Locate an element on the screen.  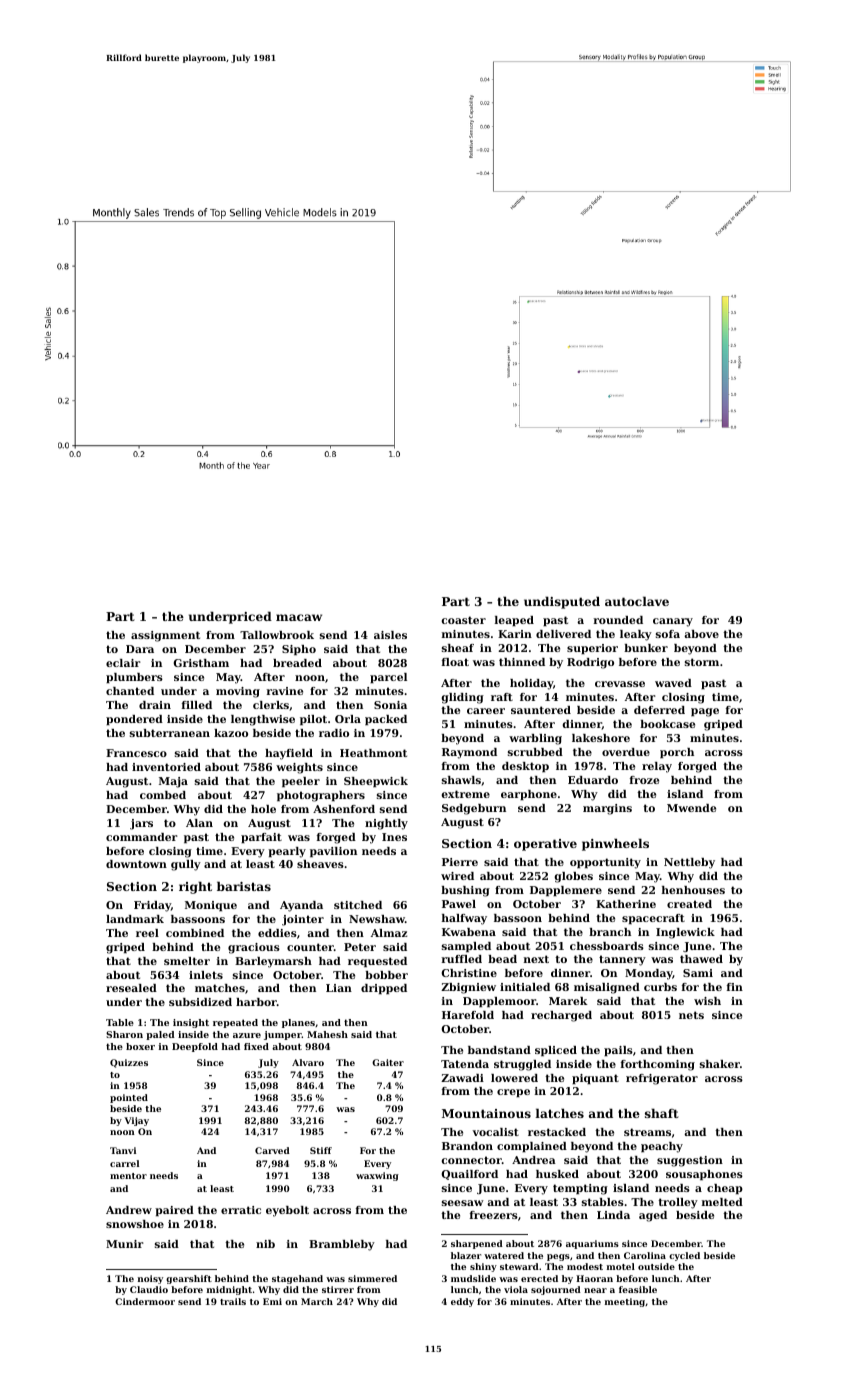
pavilion is located at coordinates (333, 852).
